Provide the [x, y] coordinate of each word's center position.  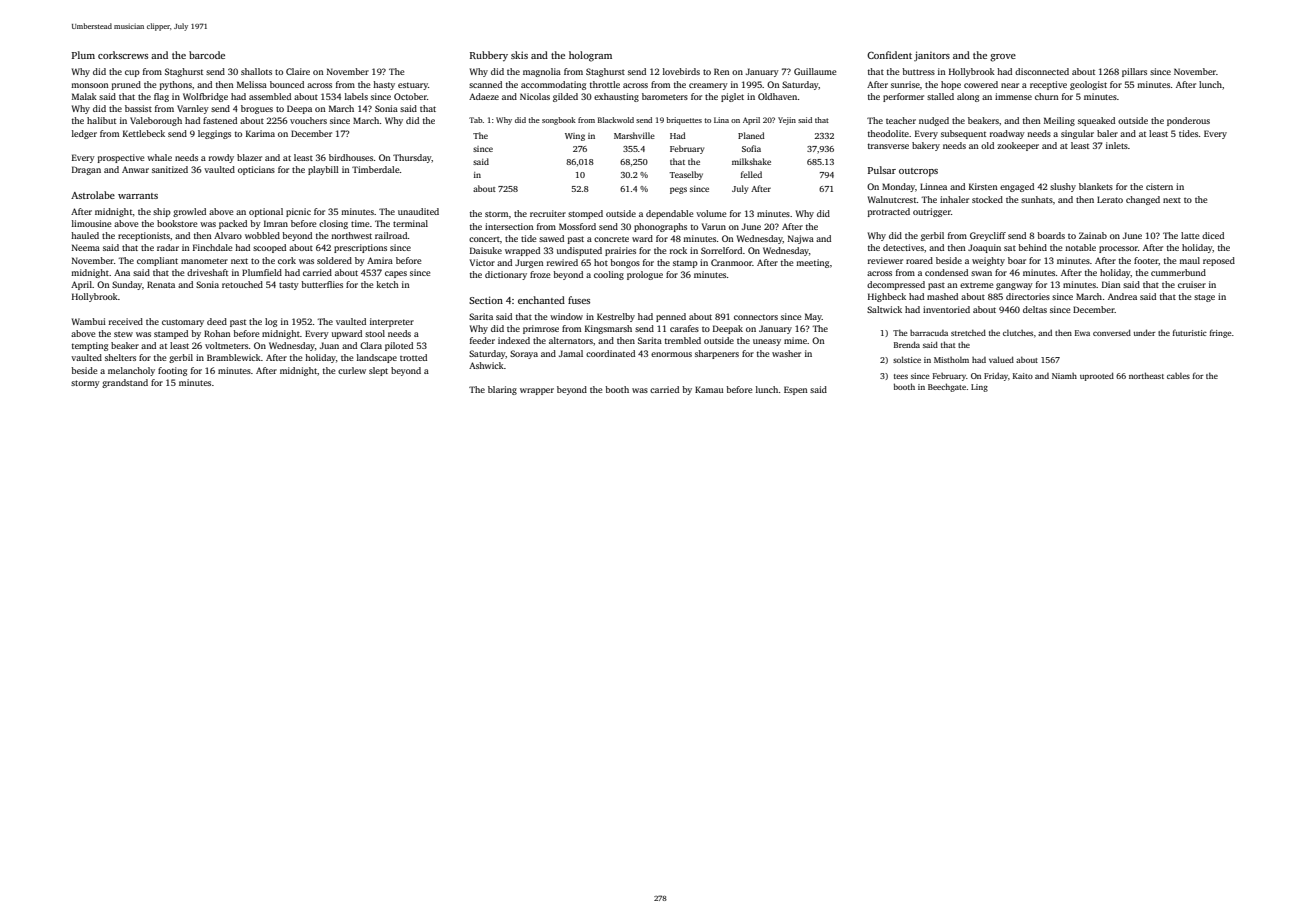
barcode [207, 55]
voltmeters [226, 345]
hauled [85, 235]
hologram [590, 56]
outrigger [932, 212]
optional [266, 212]
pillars [1134, 72]
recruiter [548, 213]
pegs [678, 190]
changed [1143, 200]
